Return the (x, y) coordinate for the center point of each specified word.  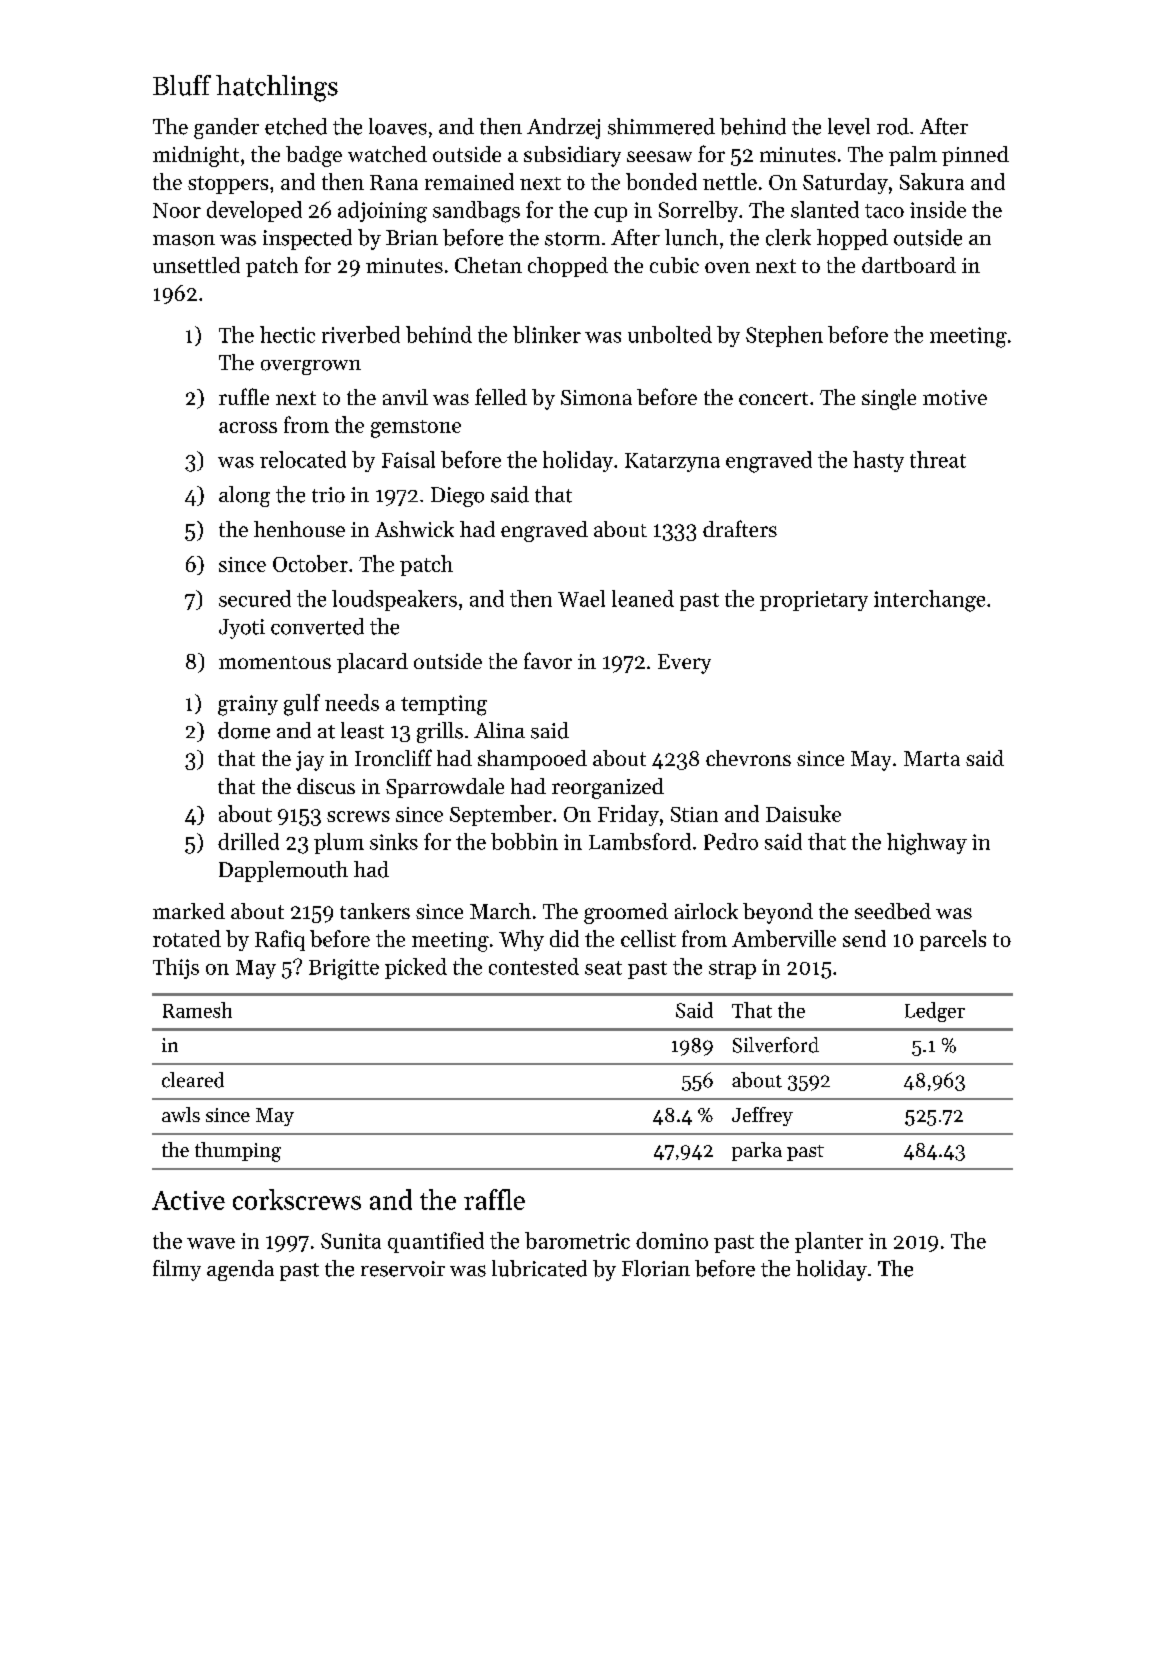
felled (501, 396)
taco (884, 211)
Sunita (351, 1241)
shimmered (661, 126)
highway (927, 844)
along (244, 496)
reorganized (608, 788)
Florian (656, 1268)
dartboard (909, 265)
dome (244, 730)
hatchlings (277, 88)
